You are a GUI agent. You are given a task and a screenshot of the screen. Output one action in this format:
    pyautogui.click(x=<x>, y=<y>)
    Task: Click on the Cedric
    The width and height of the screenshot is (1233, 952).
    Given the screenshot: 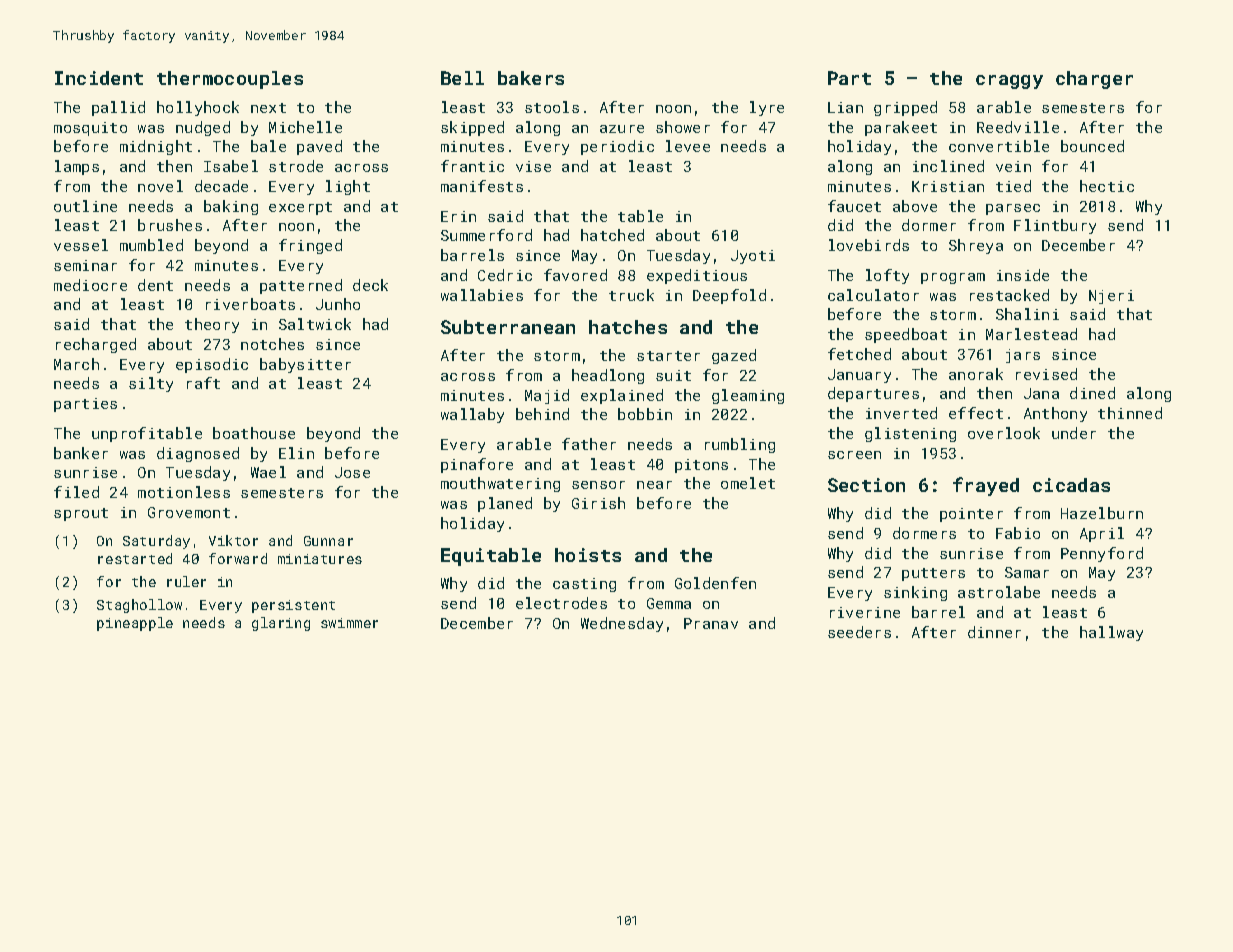 What is the action you would take?
    pyautogui.click(x=505, y=275)
